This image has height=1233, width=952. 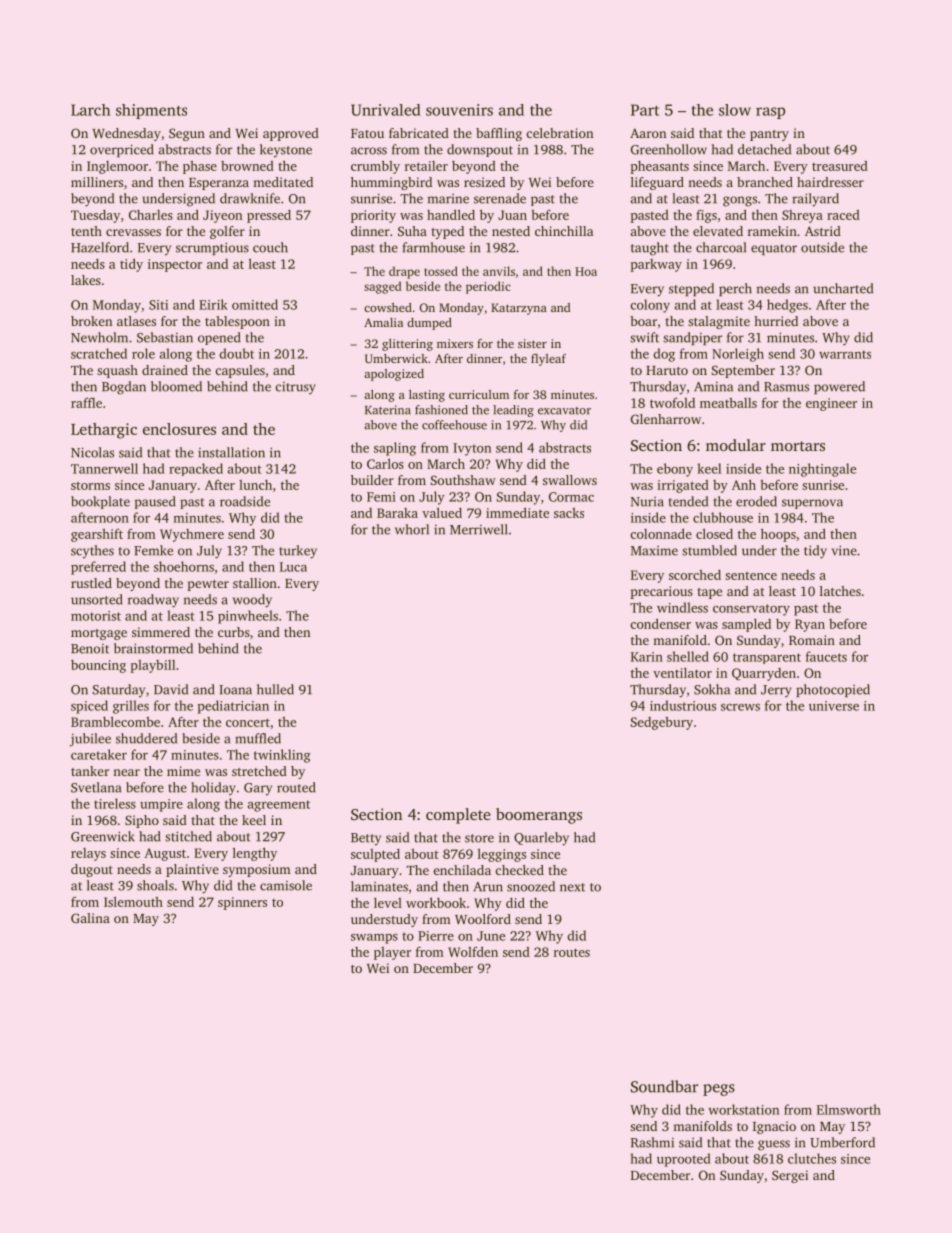 What do you see at coordinates (812, 640) in the image?
I see `Romain` at bounding box center [812, 640].
